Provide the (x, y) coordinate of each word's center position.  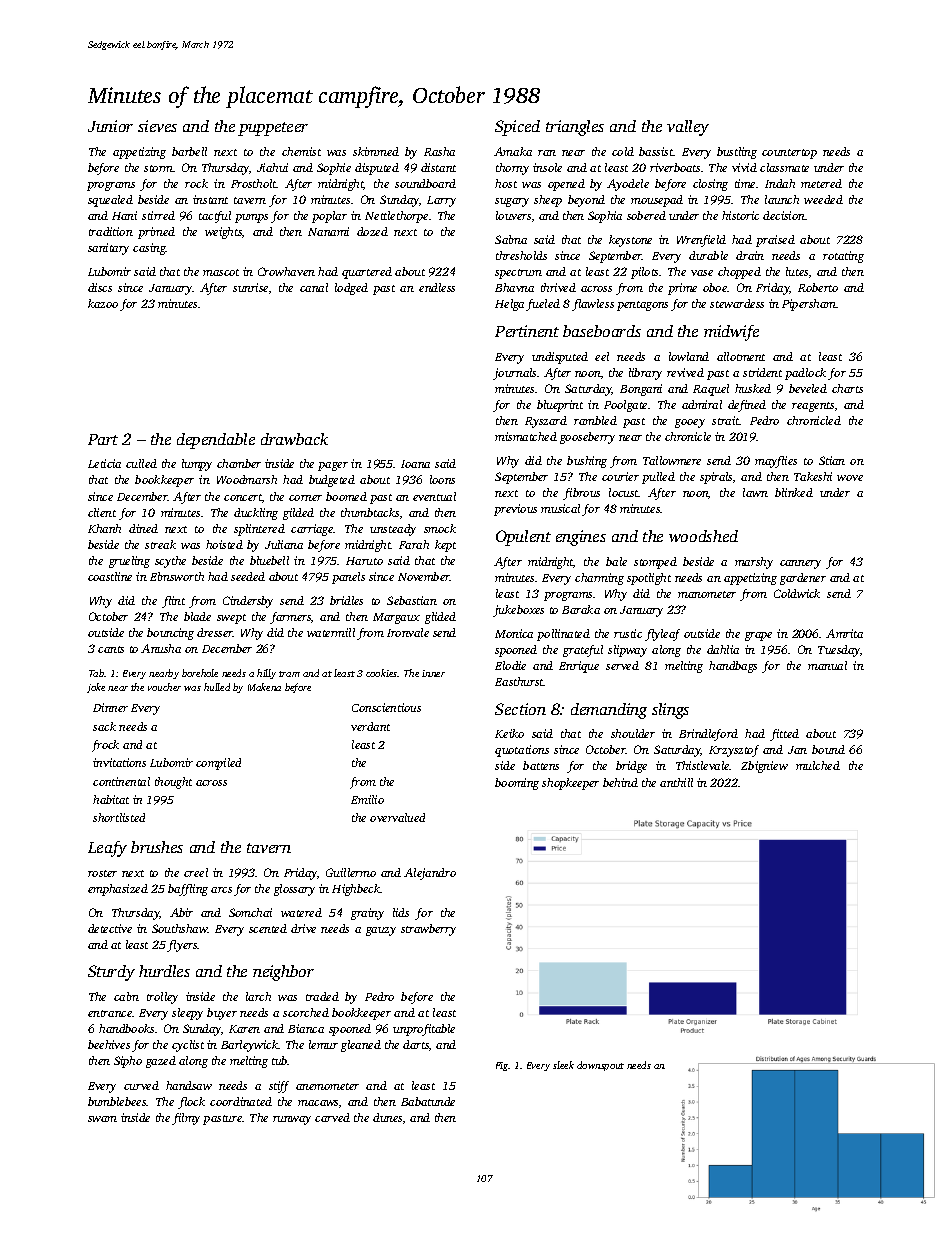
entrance (110, 1013)
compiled (218, 764)
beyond (586, 201)
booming (517, 784)
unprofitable (424, 1030)
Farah (414, 544)
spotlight (649, 579)
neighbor (283, 973)
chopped (739, 273)
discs (100, 287)
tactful (215, 217)
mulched (818, 765)
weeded (823, 199)
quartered (367, 273)
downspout (600, 1066)
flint (173, 602)
